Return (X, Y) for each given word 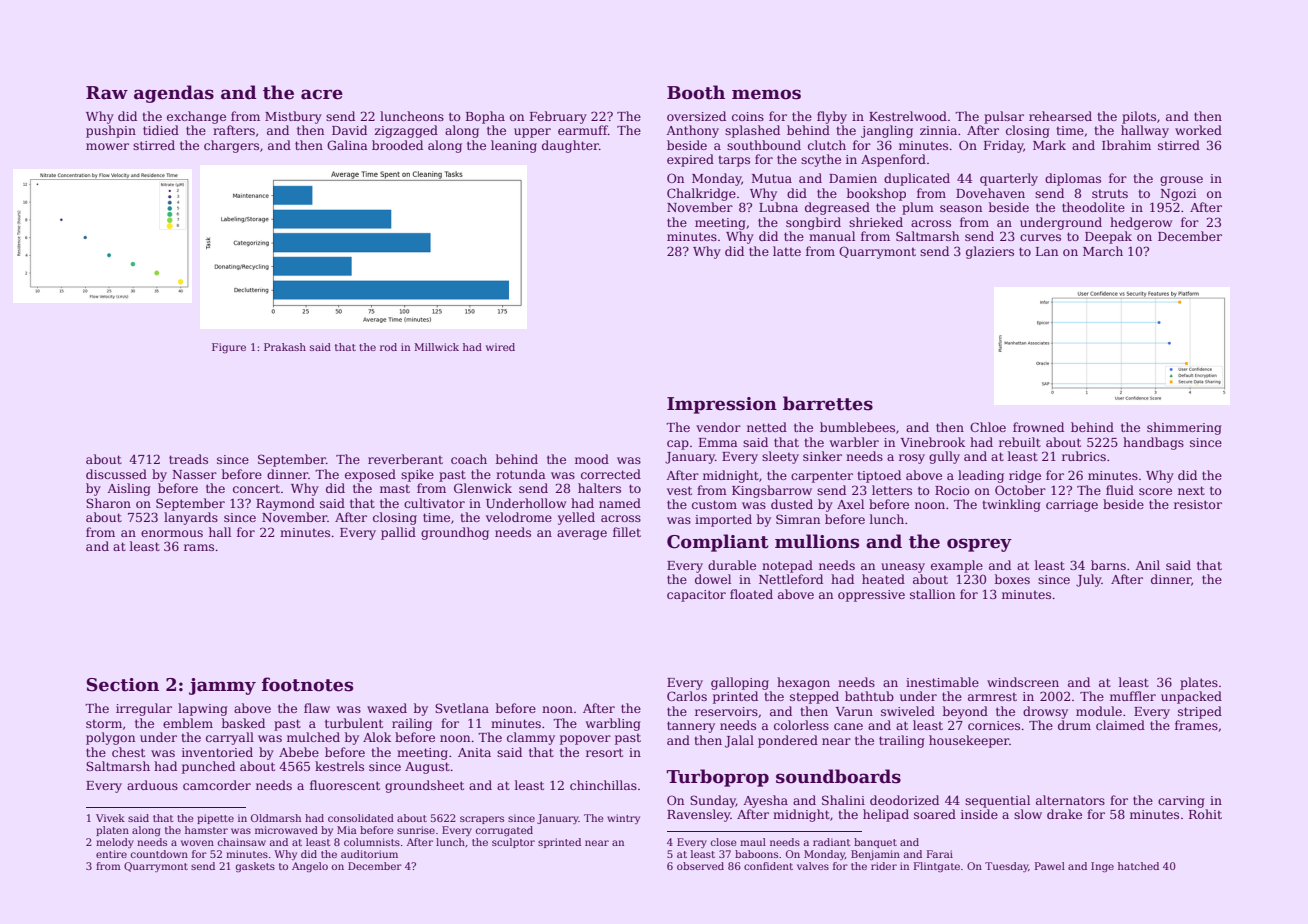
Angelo (310, 867)
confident (768, 866)
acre (322, 94)
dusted (792, 504)
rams (199, 547)
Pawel (1050, 866)
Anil (1147, 565)
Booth (696, 92)
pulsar (1004, 117)
